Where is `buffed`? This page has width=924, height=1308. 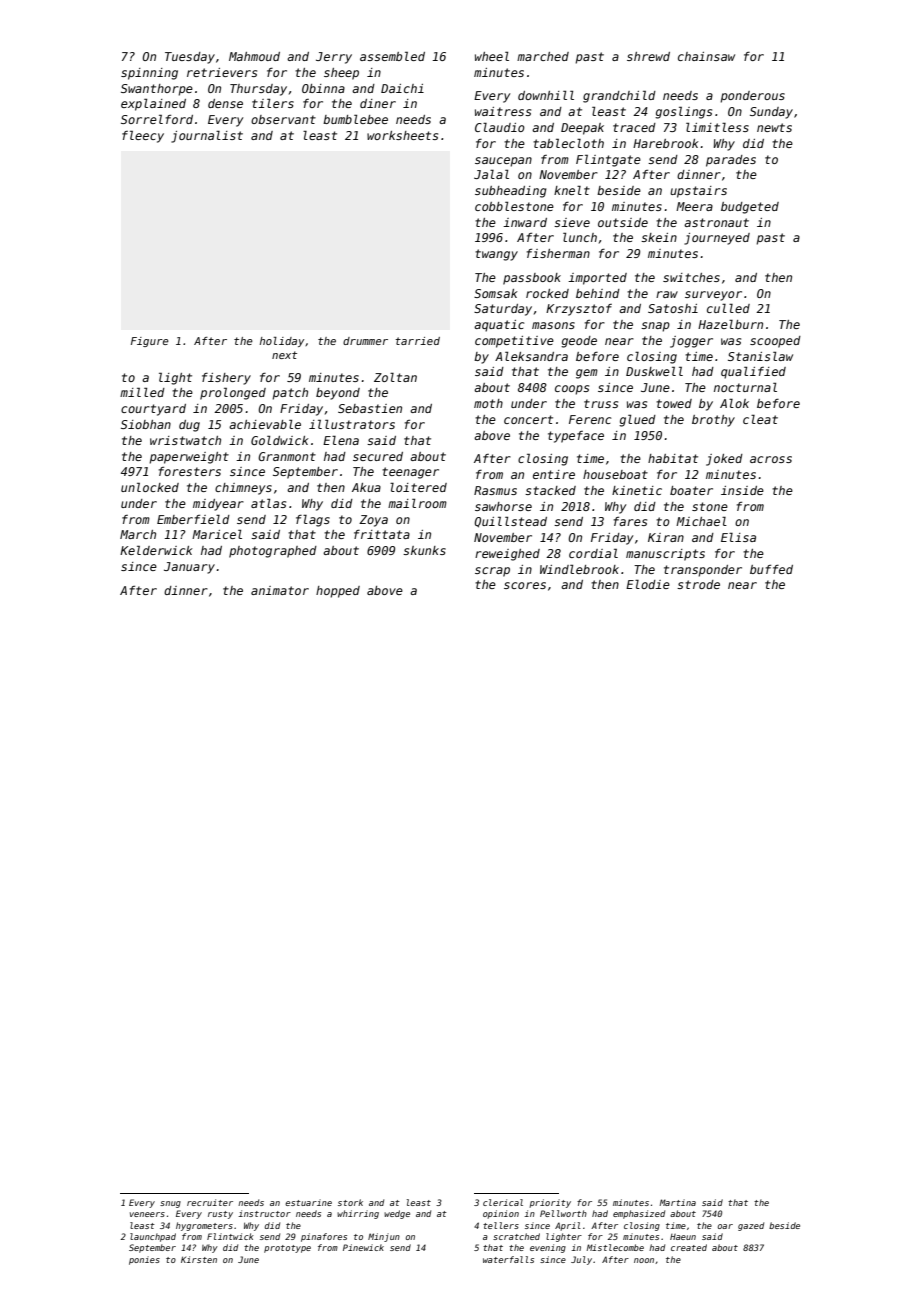
buffed is located at coordinates (771, 569).
